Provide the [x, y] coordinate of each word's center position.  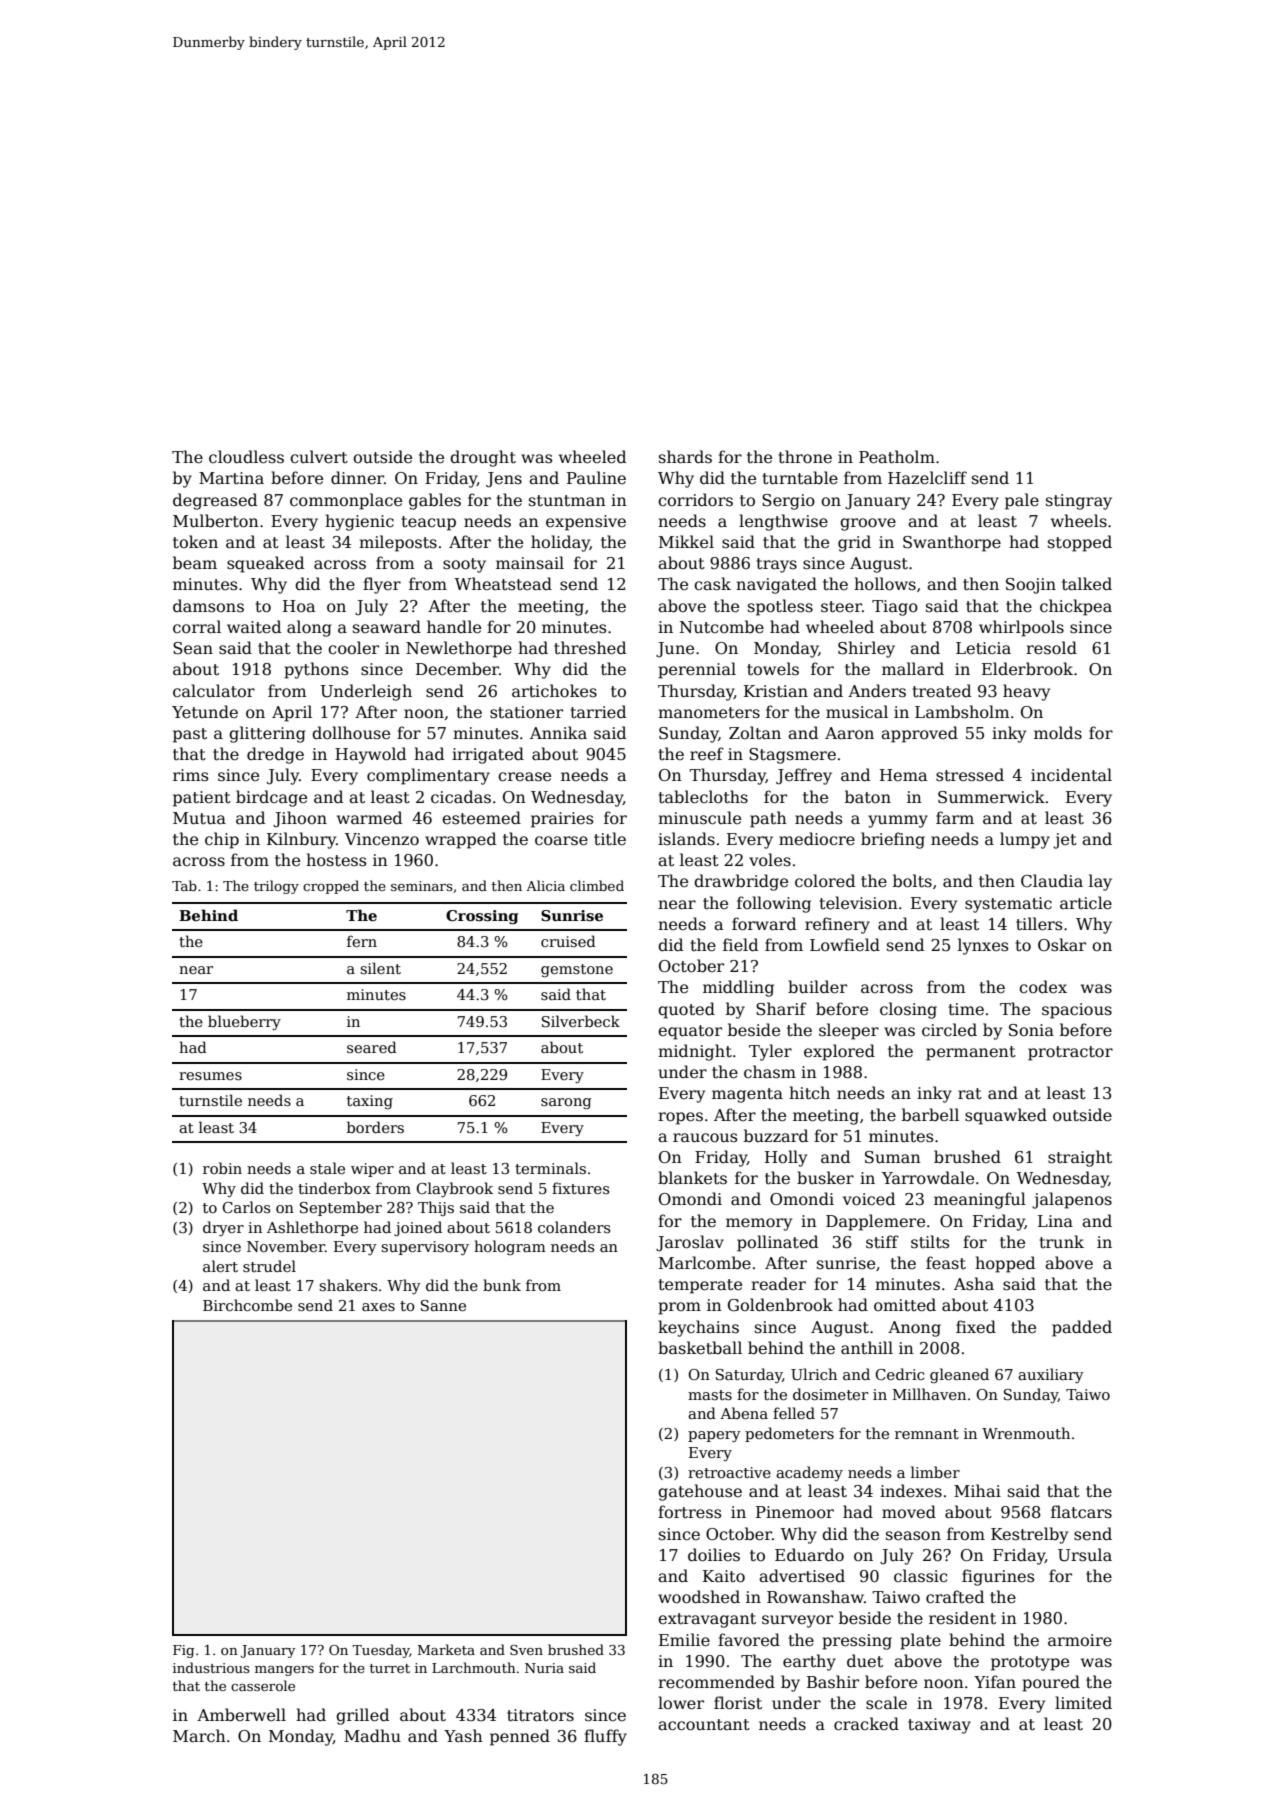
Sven [526, 1650]
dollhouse [351, 733]
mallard [913, 669]
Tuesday [381, 1651]
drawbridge [741, 882]
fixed [976, 1326]
